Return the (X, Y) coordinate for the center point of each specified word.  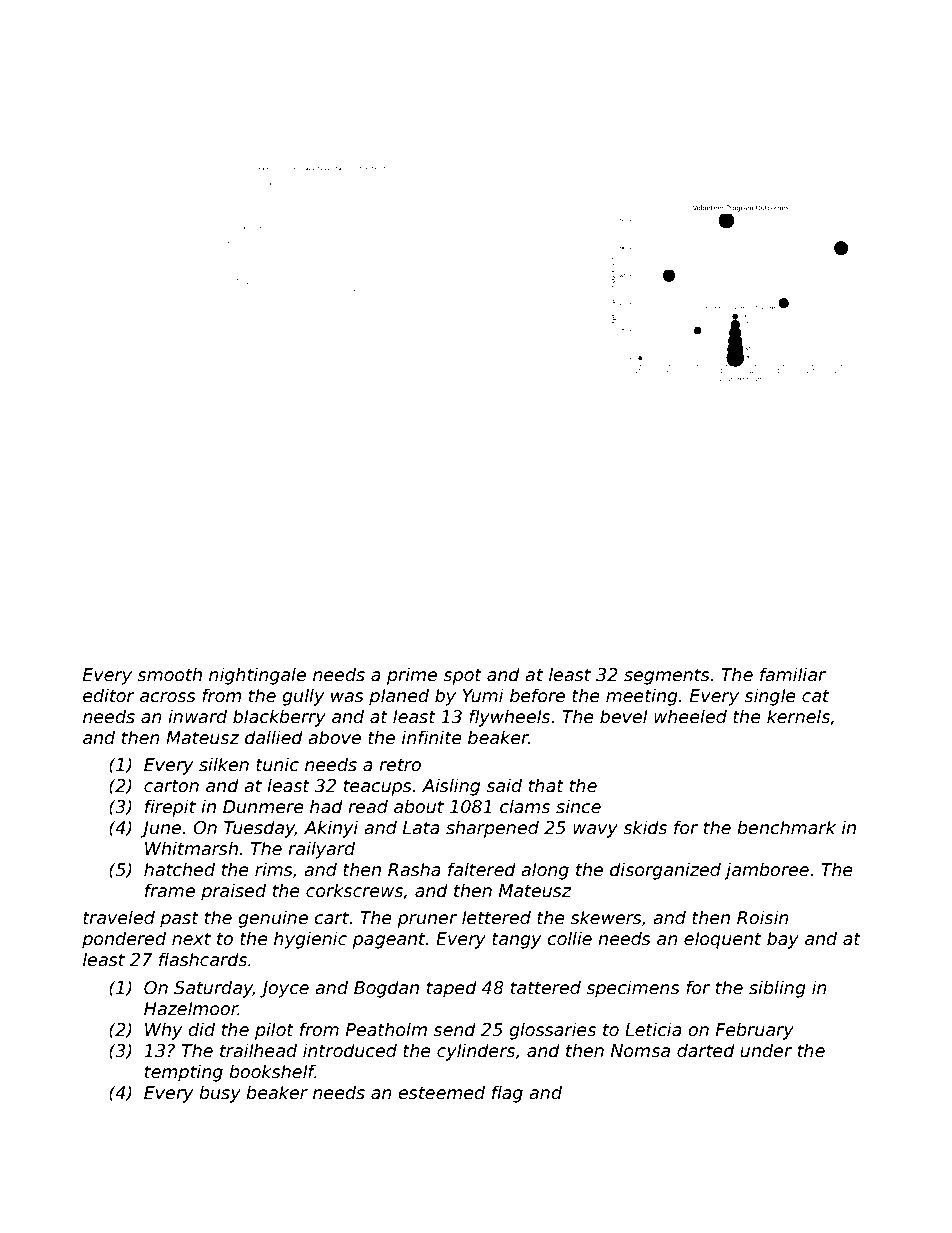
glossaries (552, 1031)
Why (164, 1031)
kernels (798, 716)
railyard (321, 850)
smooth (169, 674)
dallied (274, 737)
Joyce (284, 989)
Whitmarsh (191, 848)
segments (667, 676)
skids (645, 827)
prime (412, 676)
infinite (432, 737)
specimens (633, 989)
